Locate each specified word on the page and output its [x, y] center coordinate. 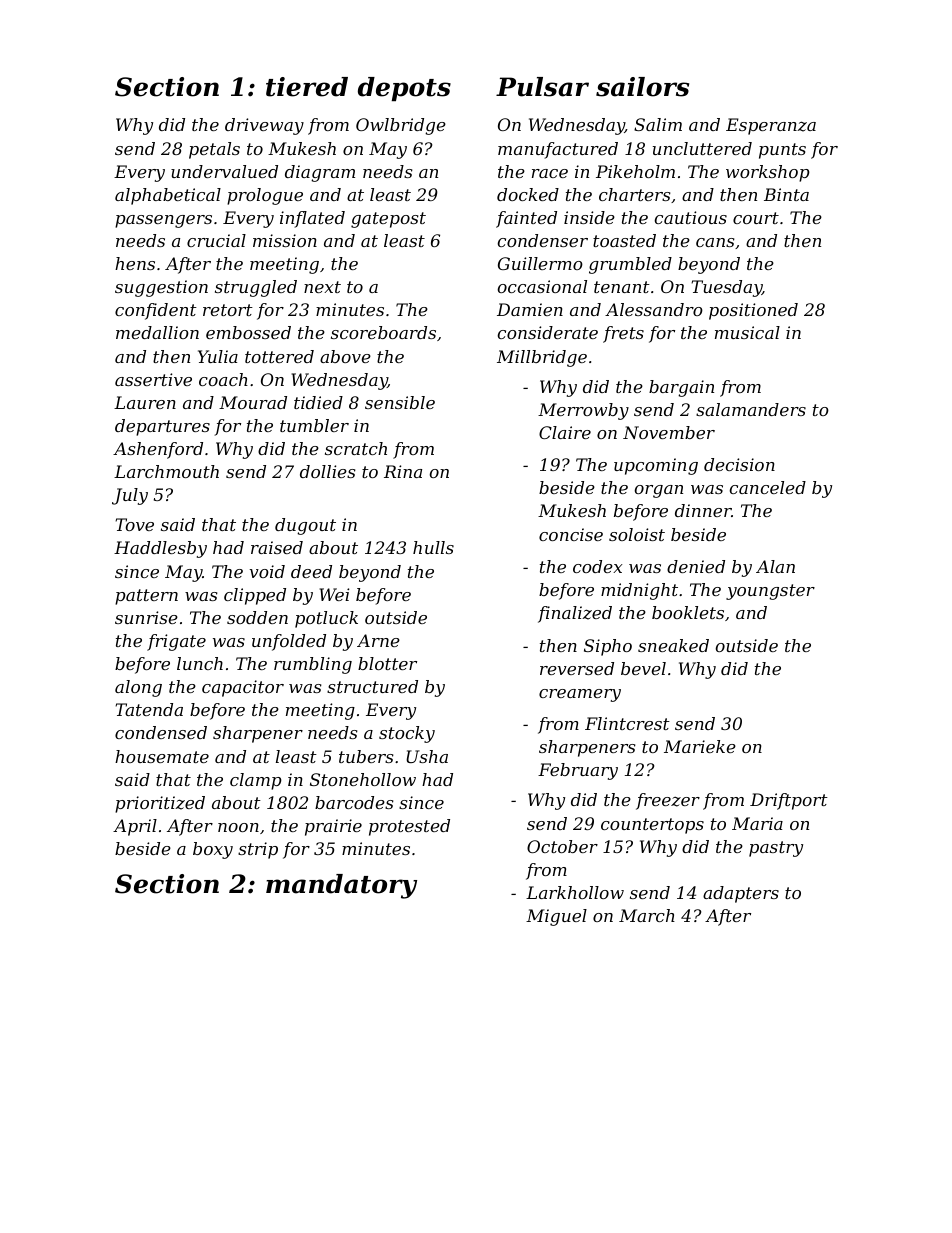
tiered [307, 87]
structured [372, 686]
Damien [530, 309]
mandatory [341, 886]
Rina [403, 471]
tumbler [314, 425]
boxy [213, 850]
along [138, 688]
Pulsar [542, 87]
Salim [658, 124]
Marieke [700, 746]
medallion [157, 332]
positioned [753, 311]
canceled [768, 487]
